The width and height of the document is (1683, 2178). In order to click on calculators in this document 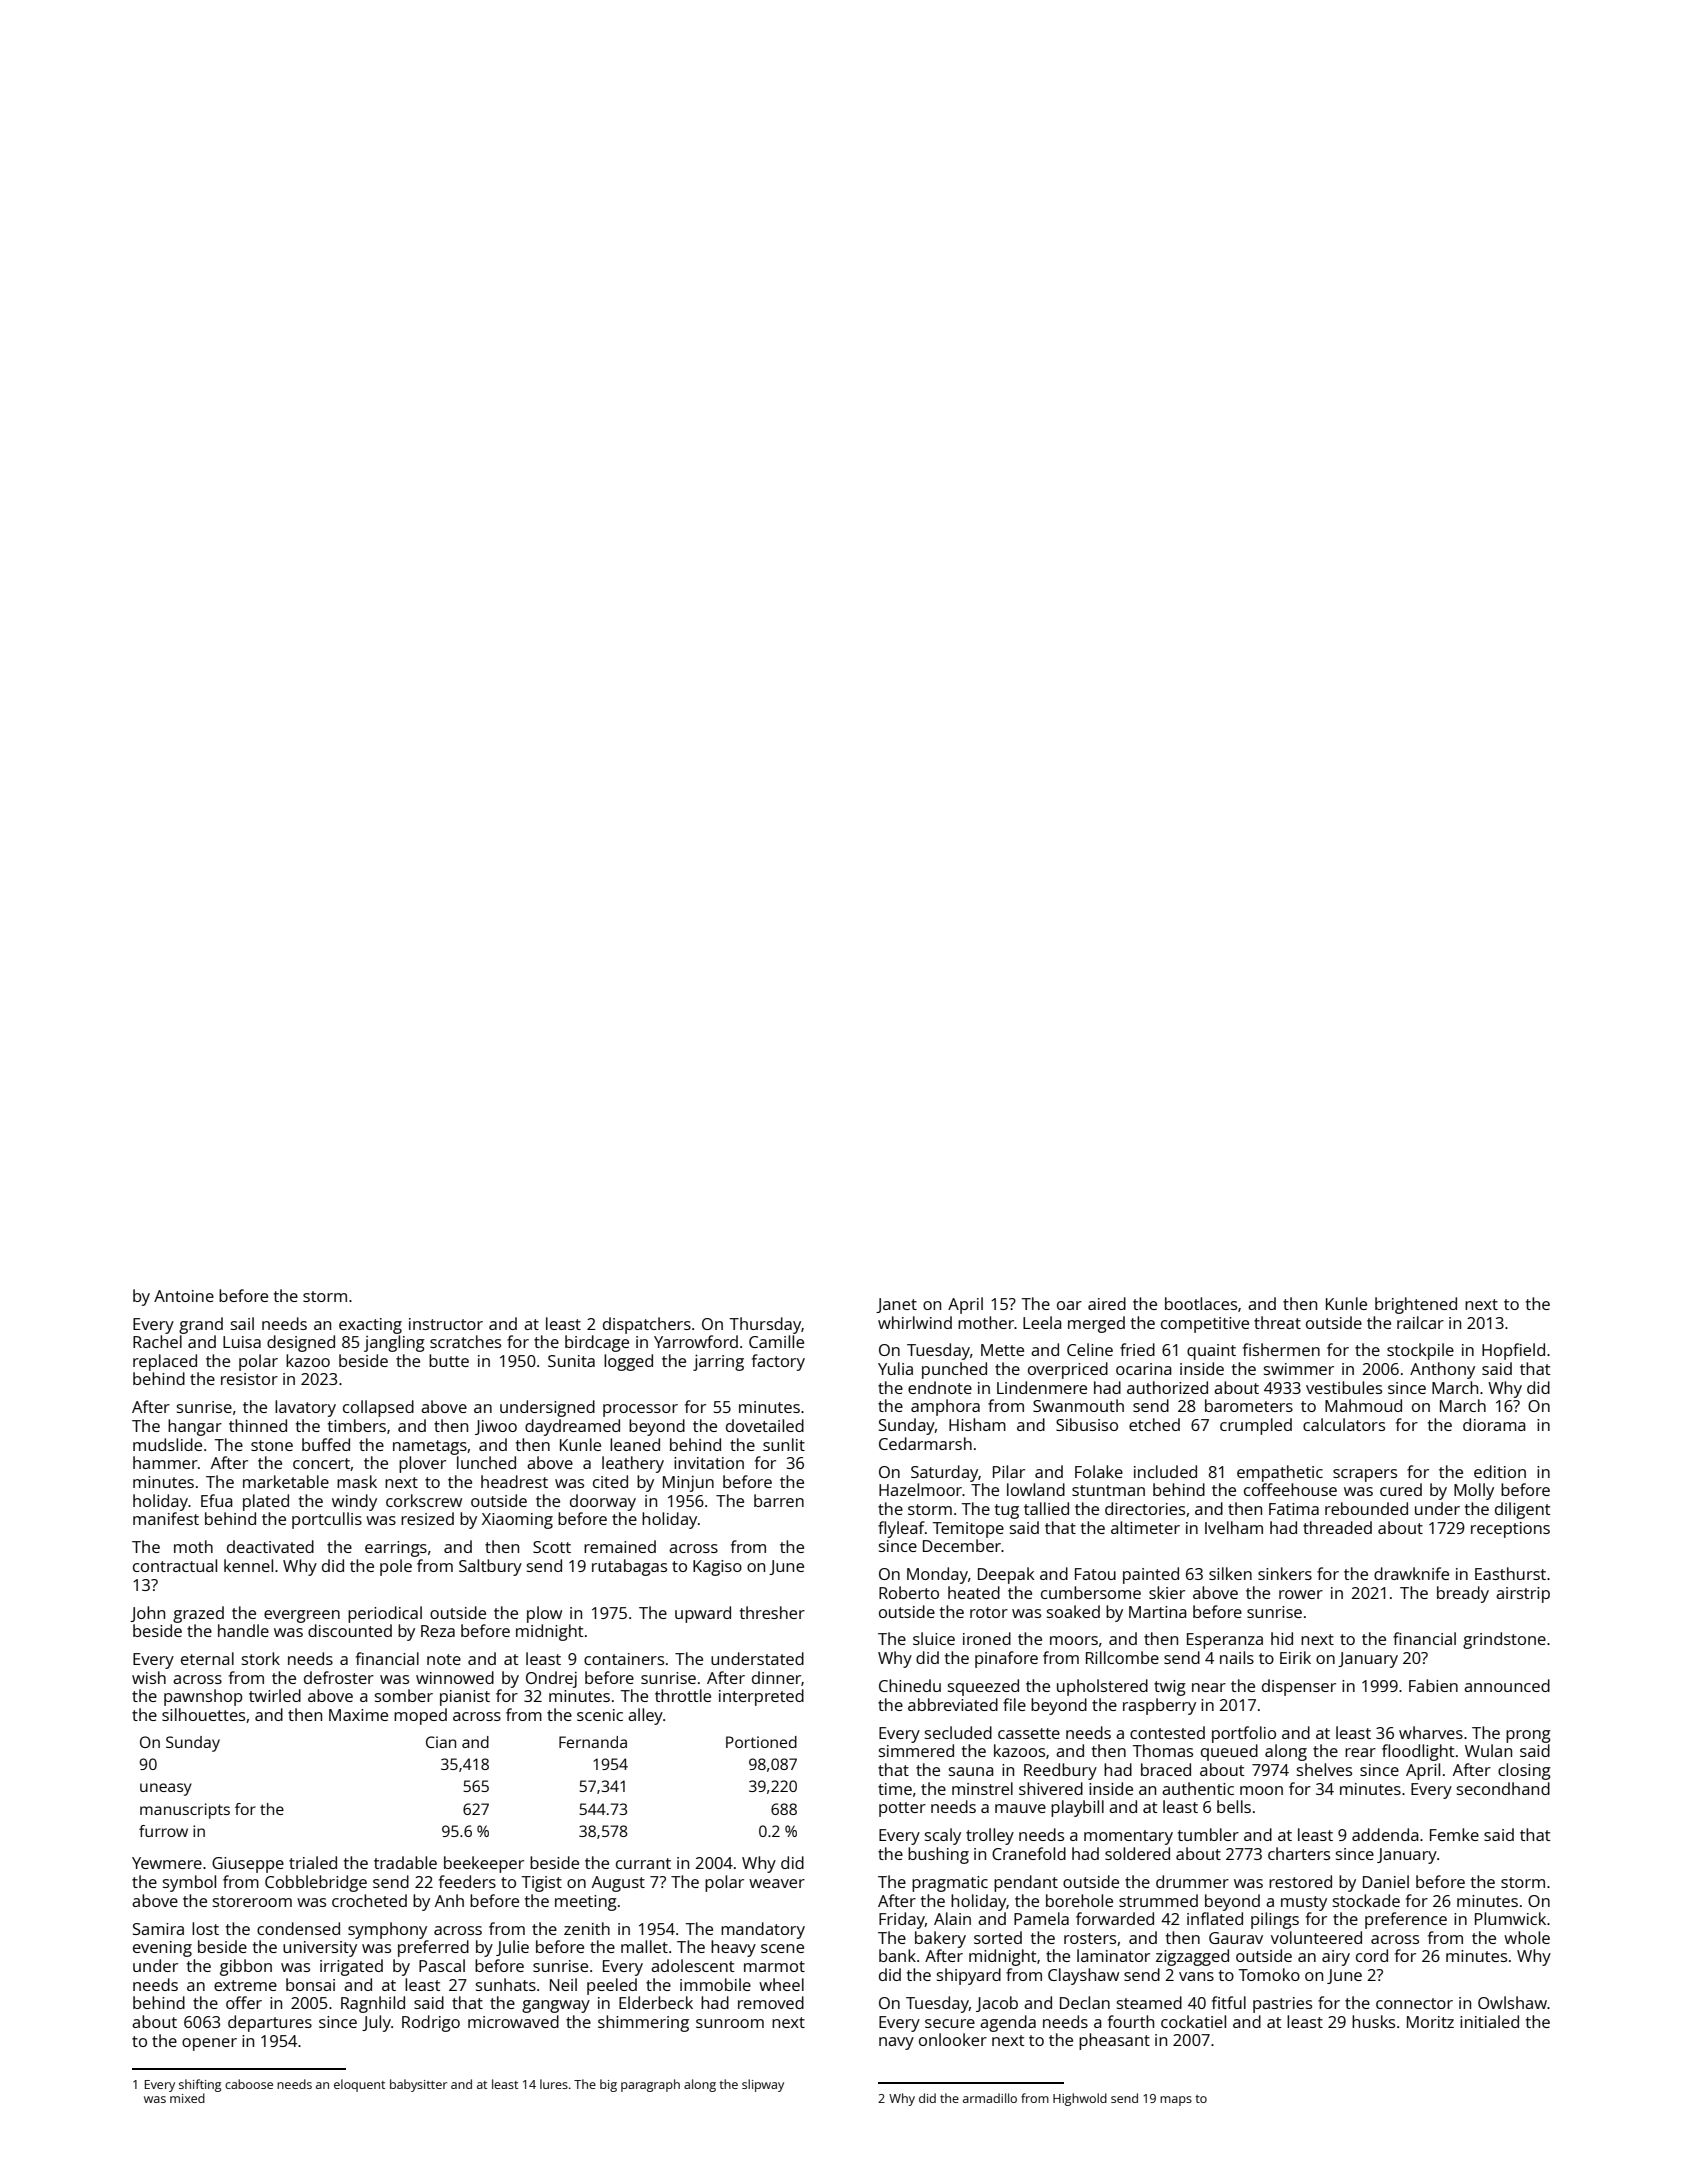, I will do `click(1344, 1424)`.
